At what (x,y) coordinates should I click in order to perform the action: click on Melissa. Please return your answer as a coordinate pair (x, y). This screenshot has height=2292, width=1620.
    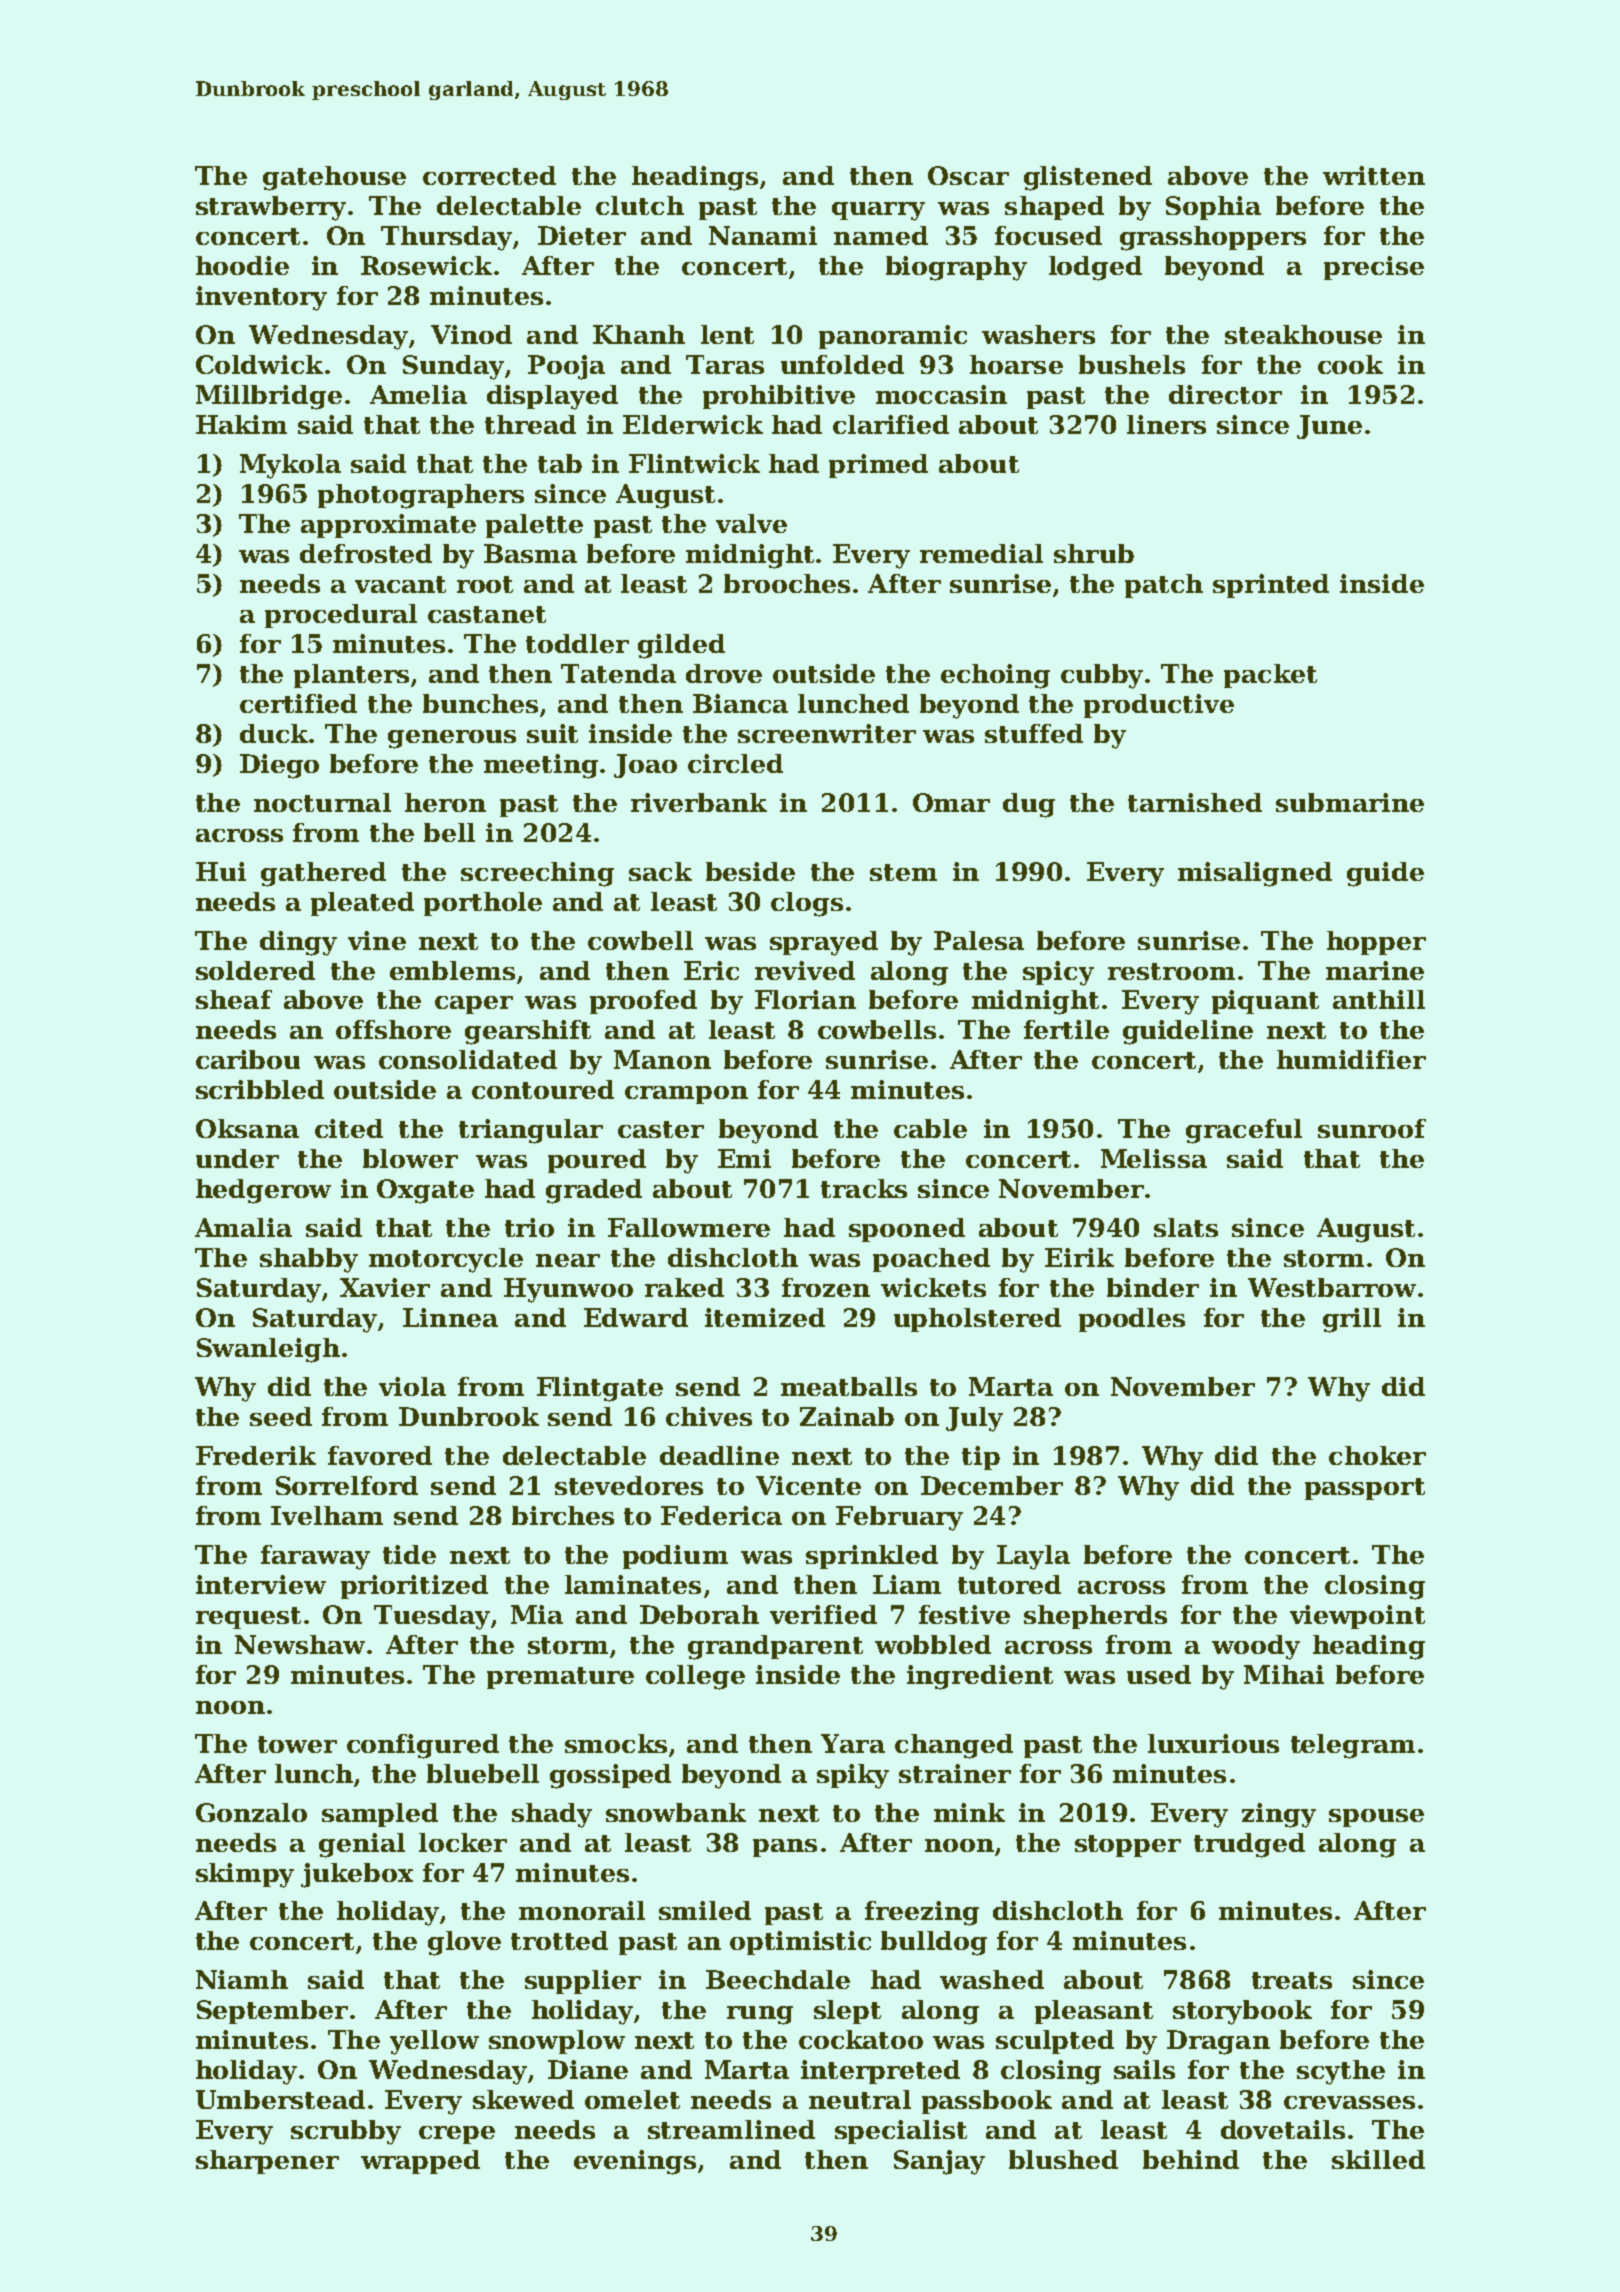
    Looking at the image, I should click on (1154, 1158).
